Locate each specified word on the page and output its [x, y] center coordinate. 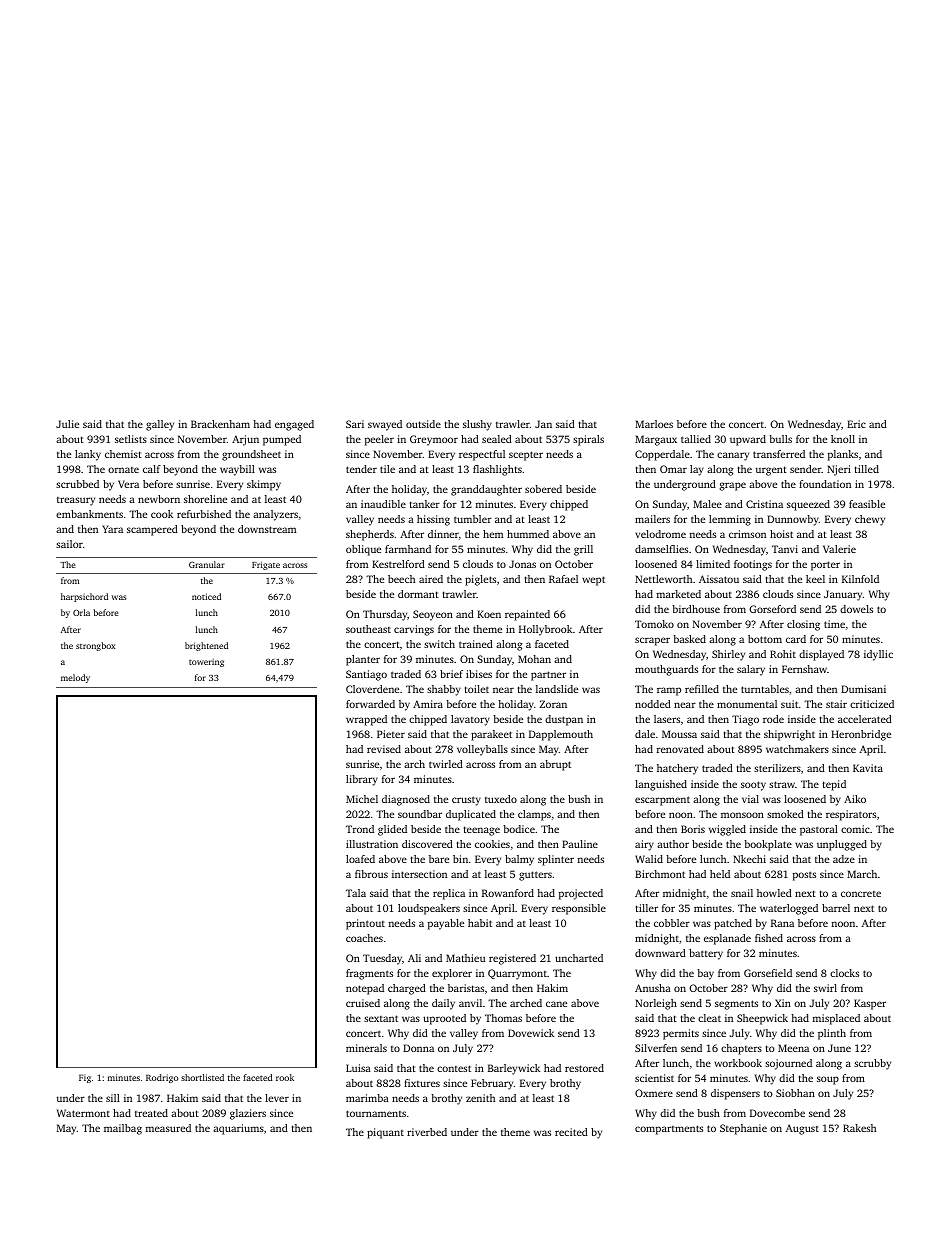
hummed [528, 534]
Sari [355, 424]
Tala [356, 893]
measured [168, 1128]
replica [449, 894]
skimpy [264, 485]
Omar [673, 469]
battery [706, 954]
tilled [867, 469]
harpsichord [84, 597]
